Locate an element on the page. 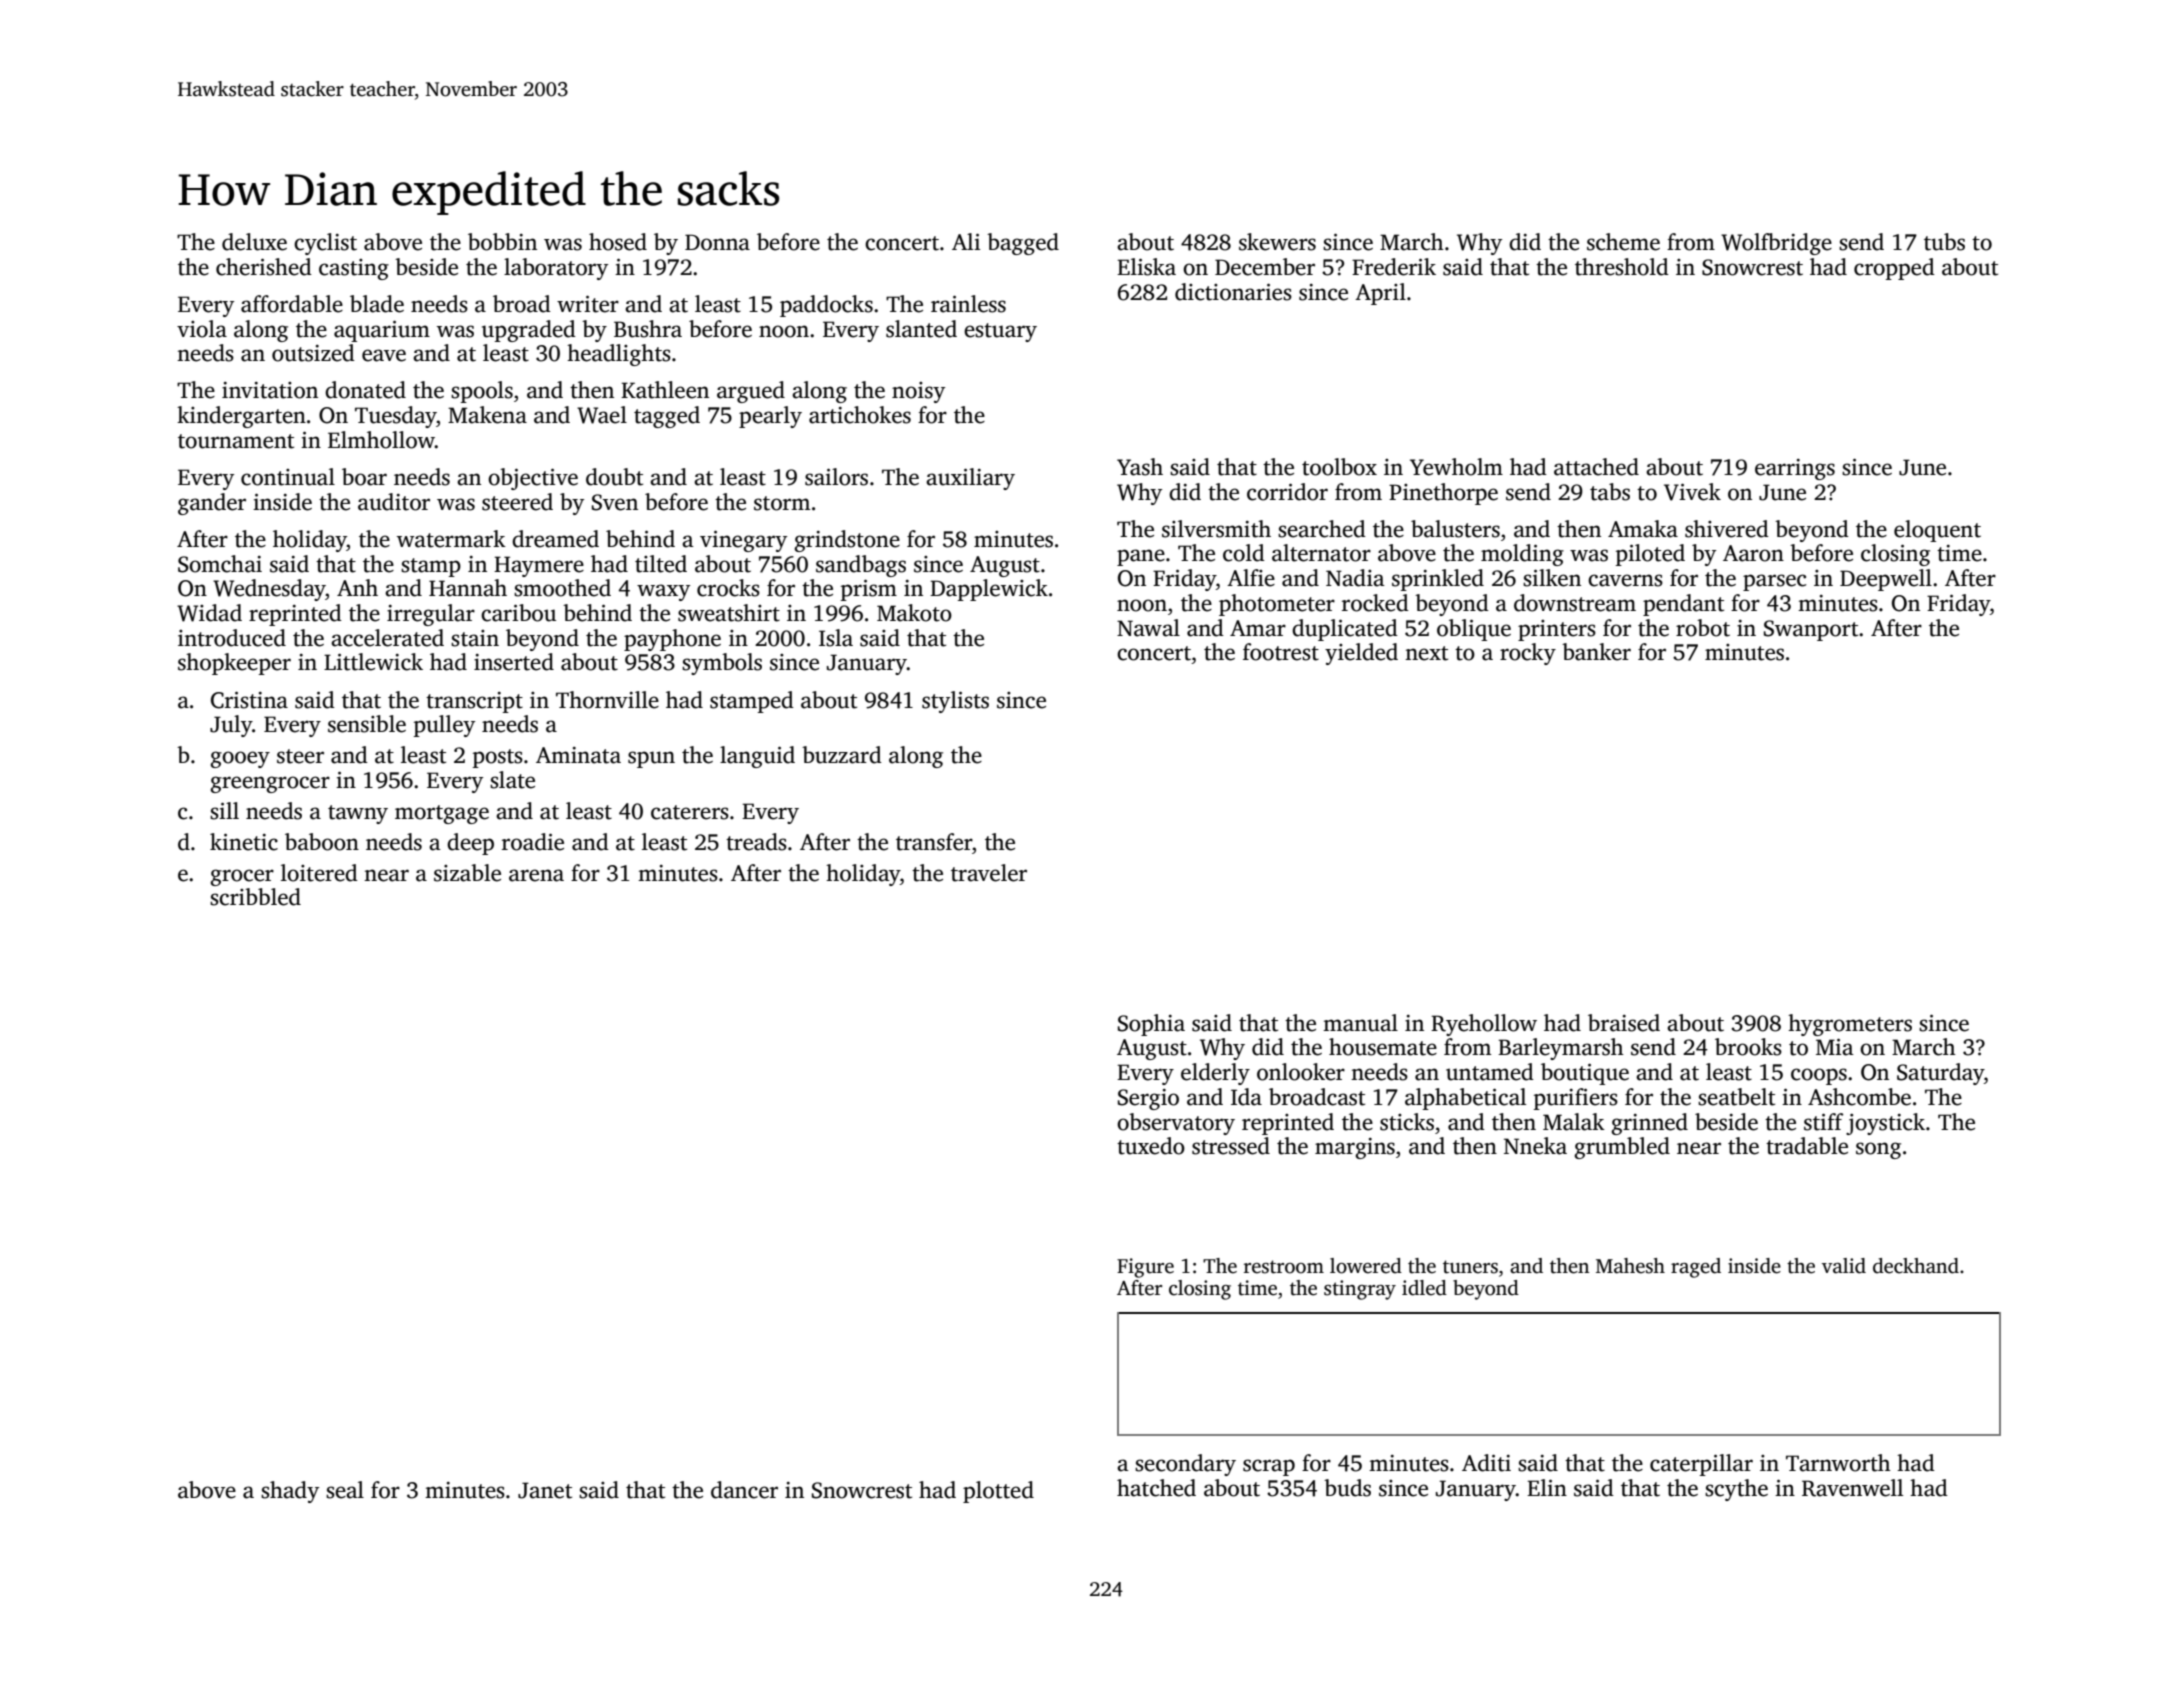 The width and height of the page is (2178, 1683). seatbelt is located at coordinates (1736, 1097).
